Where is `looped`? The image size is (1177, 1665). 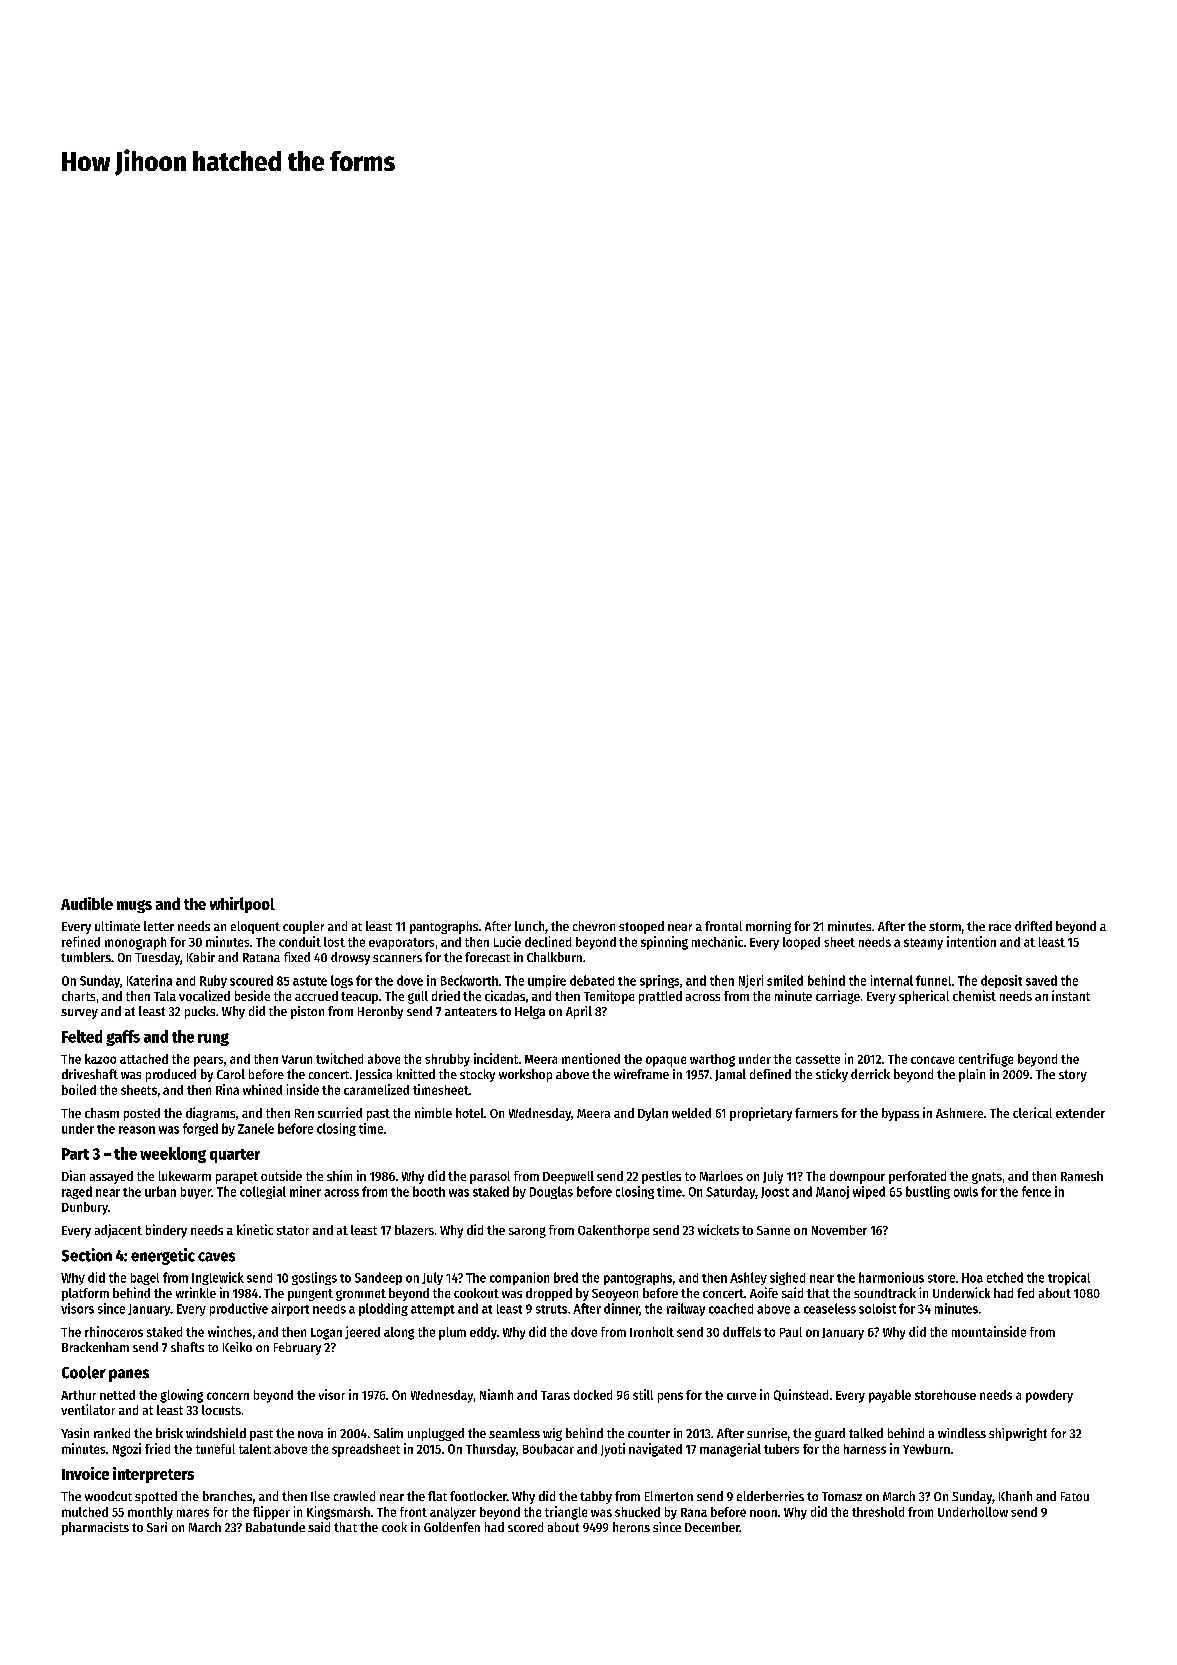 looped is located at coordinates (801, 943).
